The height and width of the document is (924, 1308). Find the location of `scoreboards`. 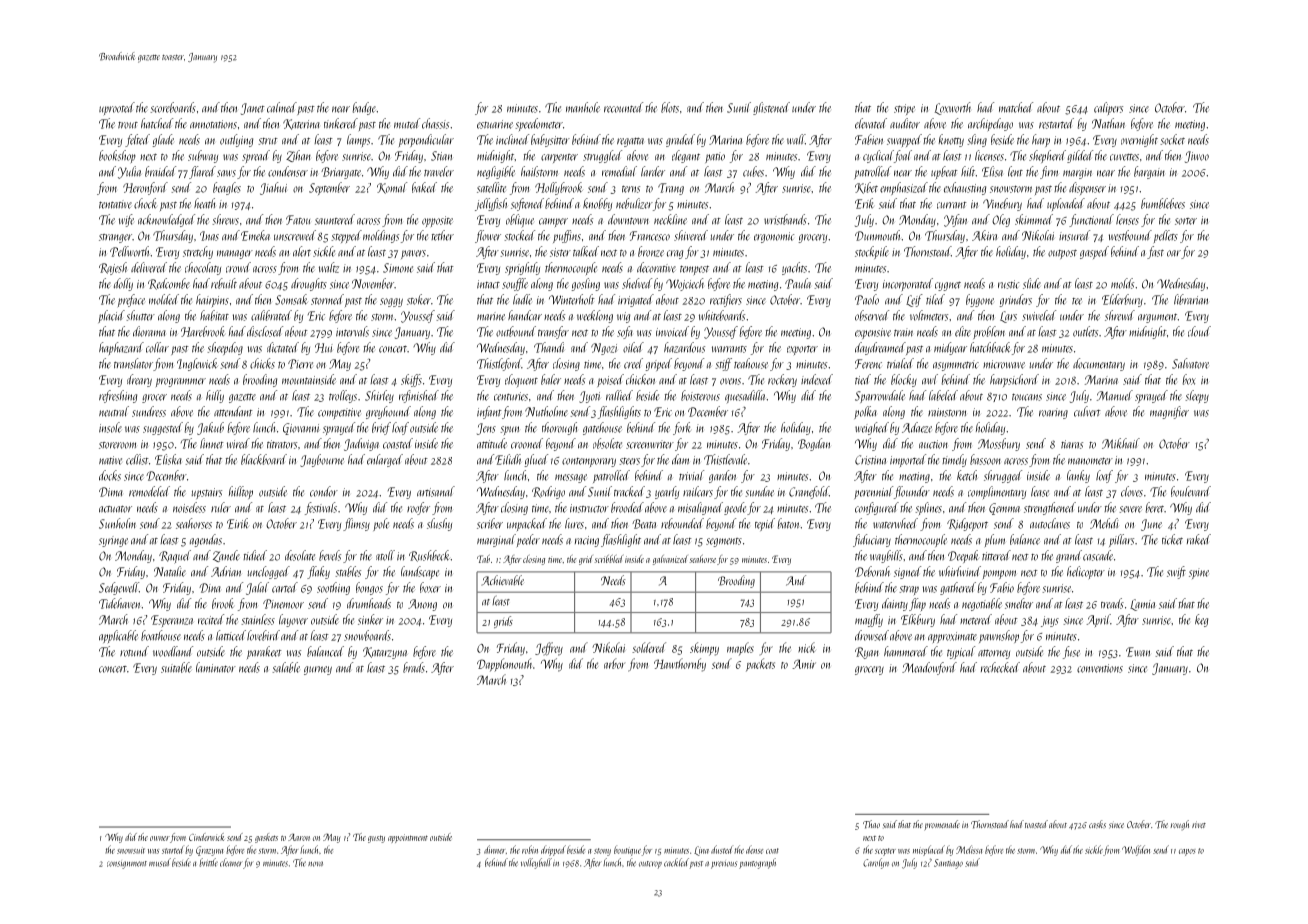

scoreboards is located at coordinates (173, 107).
